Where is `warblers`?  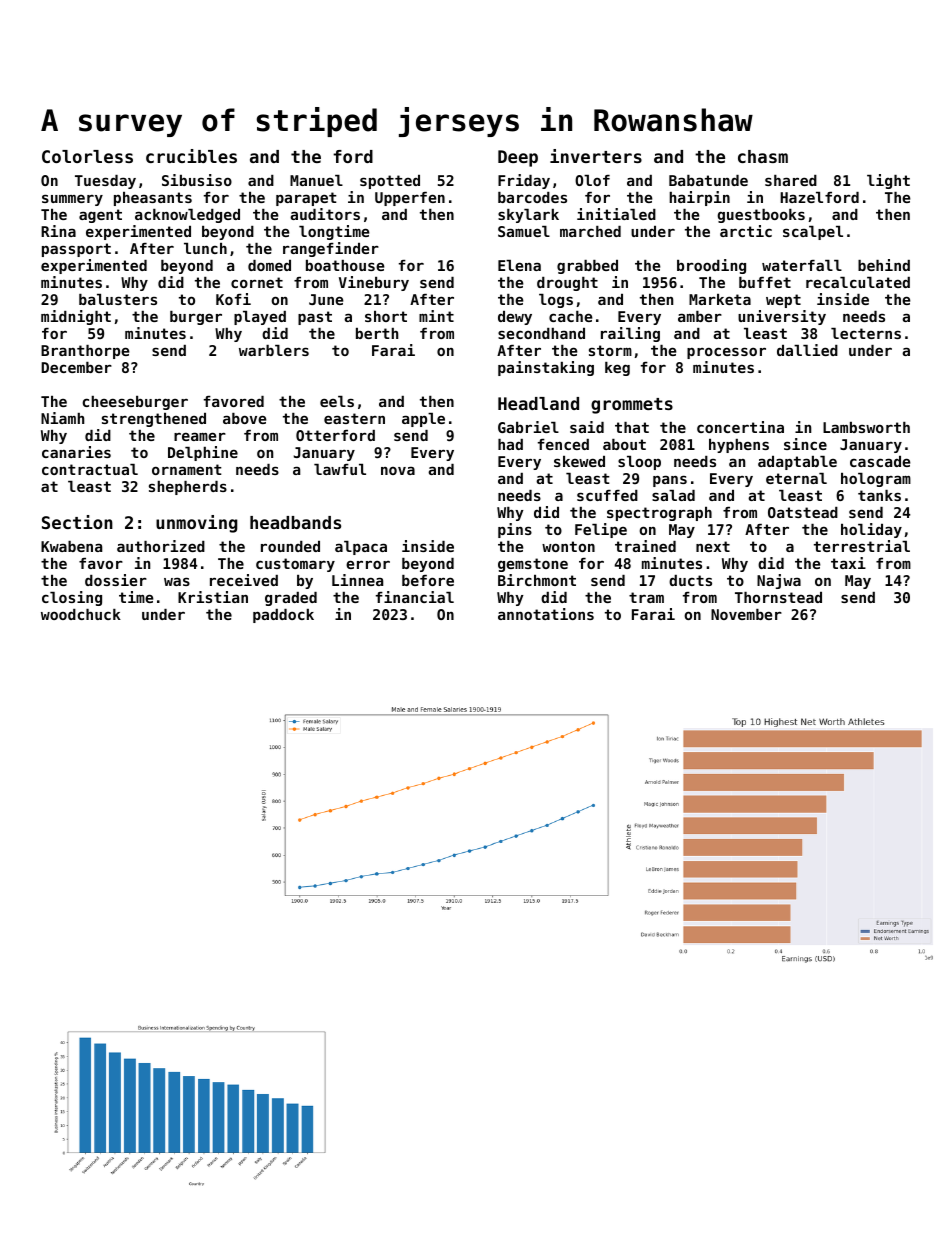 warblers is located at coordinates (274, 350).
